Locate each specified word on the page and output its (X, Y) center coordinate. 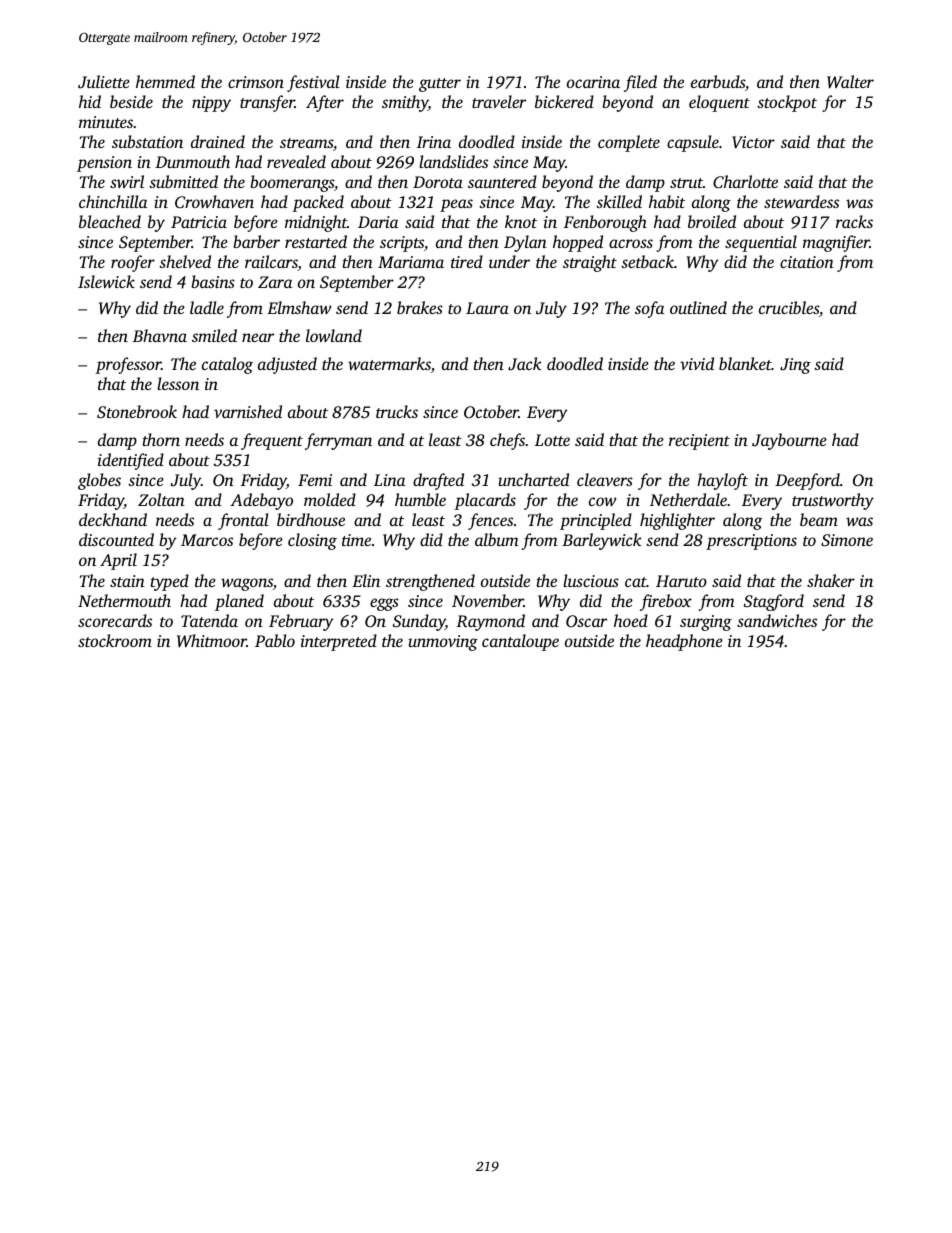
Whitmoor (212, 641)
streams (306, 143)
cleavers (605, 479)
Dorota (438, 182)
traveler (499, 101)
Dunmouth (192, 161)
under (509, 261)
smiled (214, 335)
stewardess (801, 201)
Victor (753, 142)
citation (807, 262)
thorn (161, 439)
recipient (699, 442)
